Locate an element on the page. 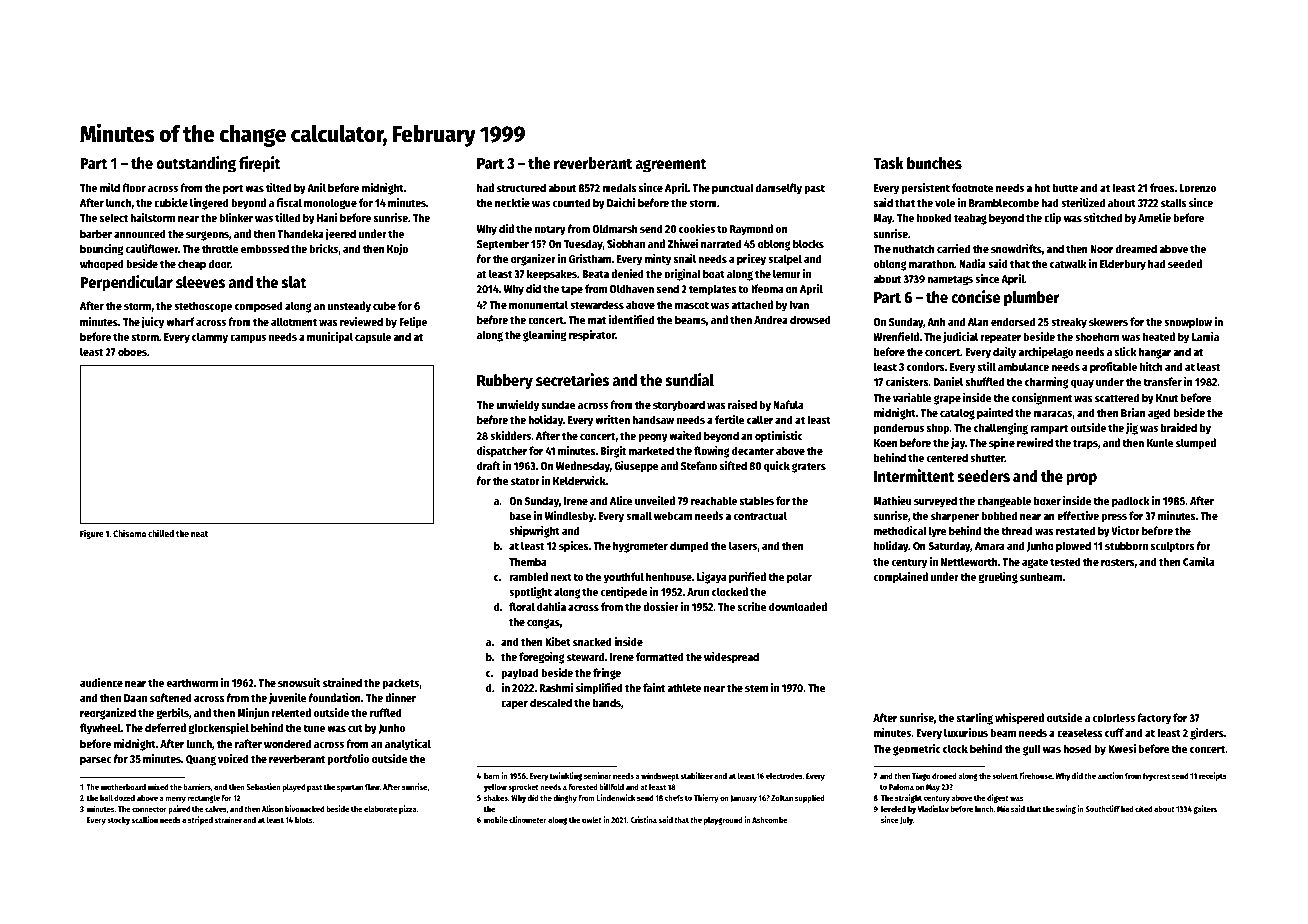 The height and width of the page is (924, 1308). oboes is located at coordinates (132, 351).
